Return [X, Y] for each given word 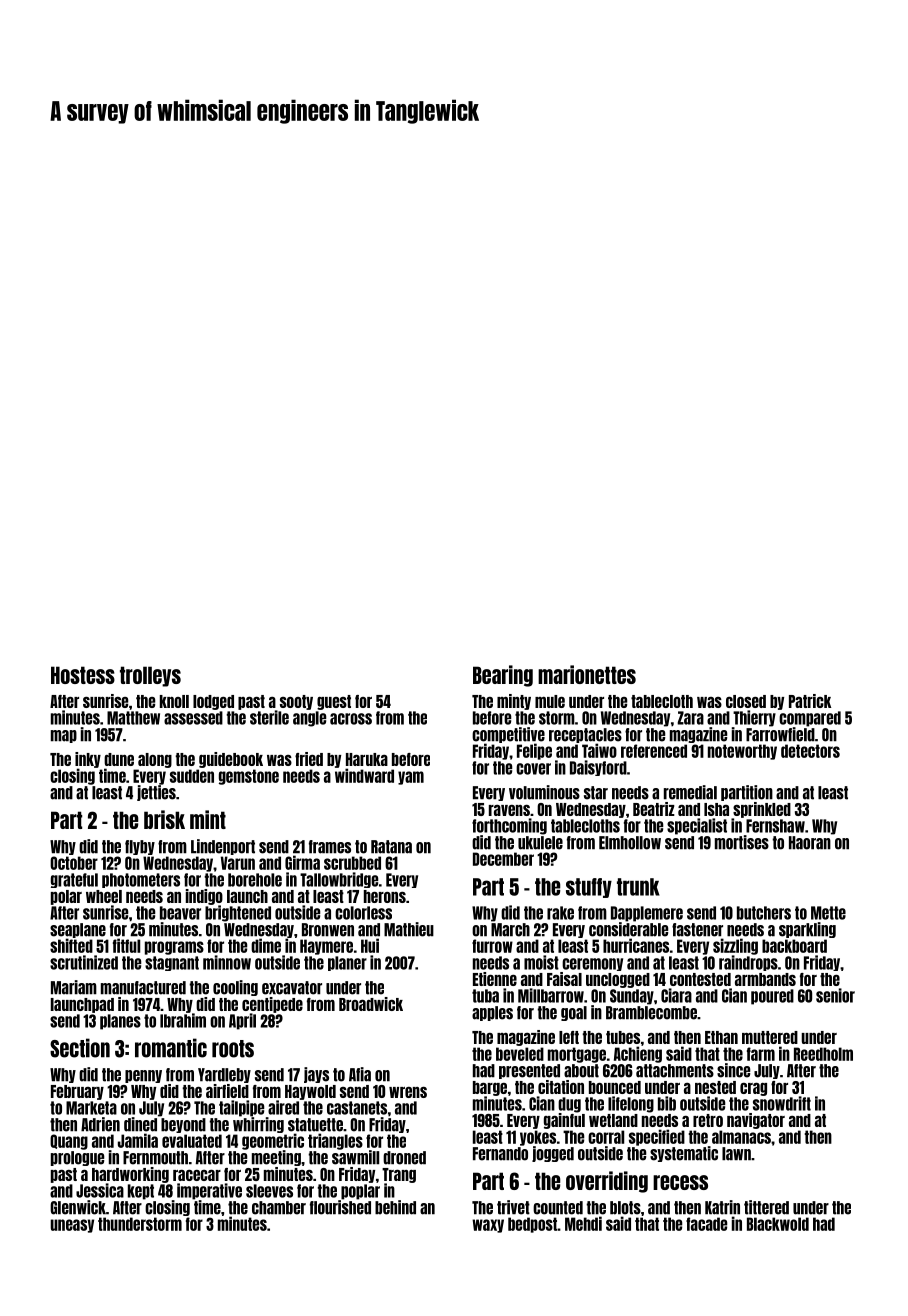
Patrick [810, 701]
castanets [357, 1108]
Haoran [810, 843]
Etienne [495, 979]
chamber [279, 1208]
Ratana [391, 847]
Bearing [503, 676]
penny [143, 1076]
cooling [235, 988]
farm [761, 1054]
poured [772, 997]
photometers [141, 880]
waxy [488, 1226]
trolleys [150, 676]
